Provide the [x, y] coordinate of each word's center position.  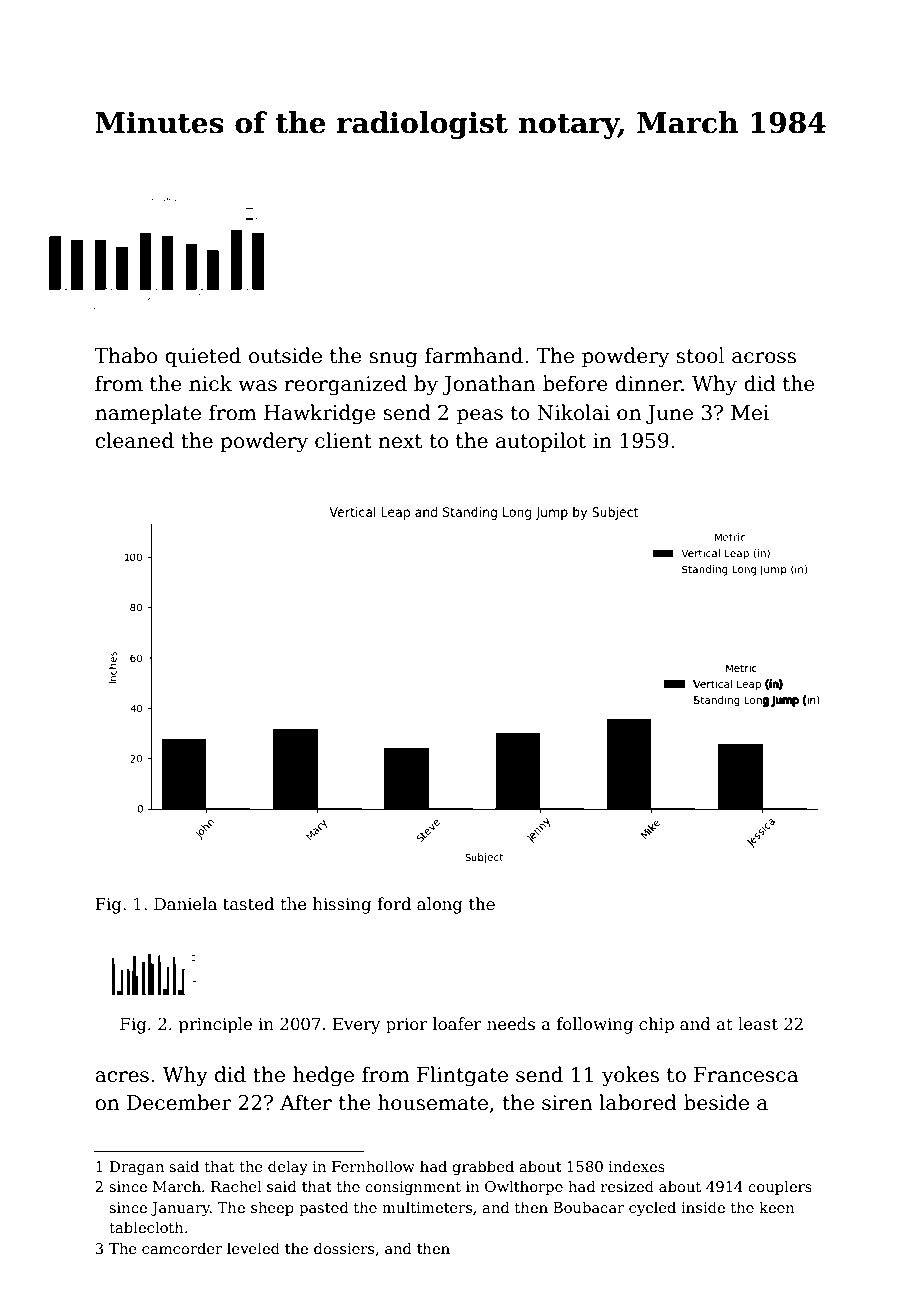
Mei [750, 413]
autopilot [541, 442]
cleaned [134, 440]
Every [356, 1026]
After [306, 1102]
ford [394, 904]
